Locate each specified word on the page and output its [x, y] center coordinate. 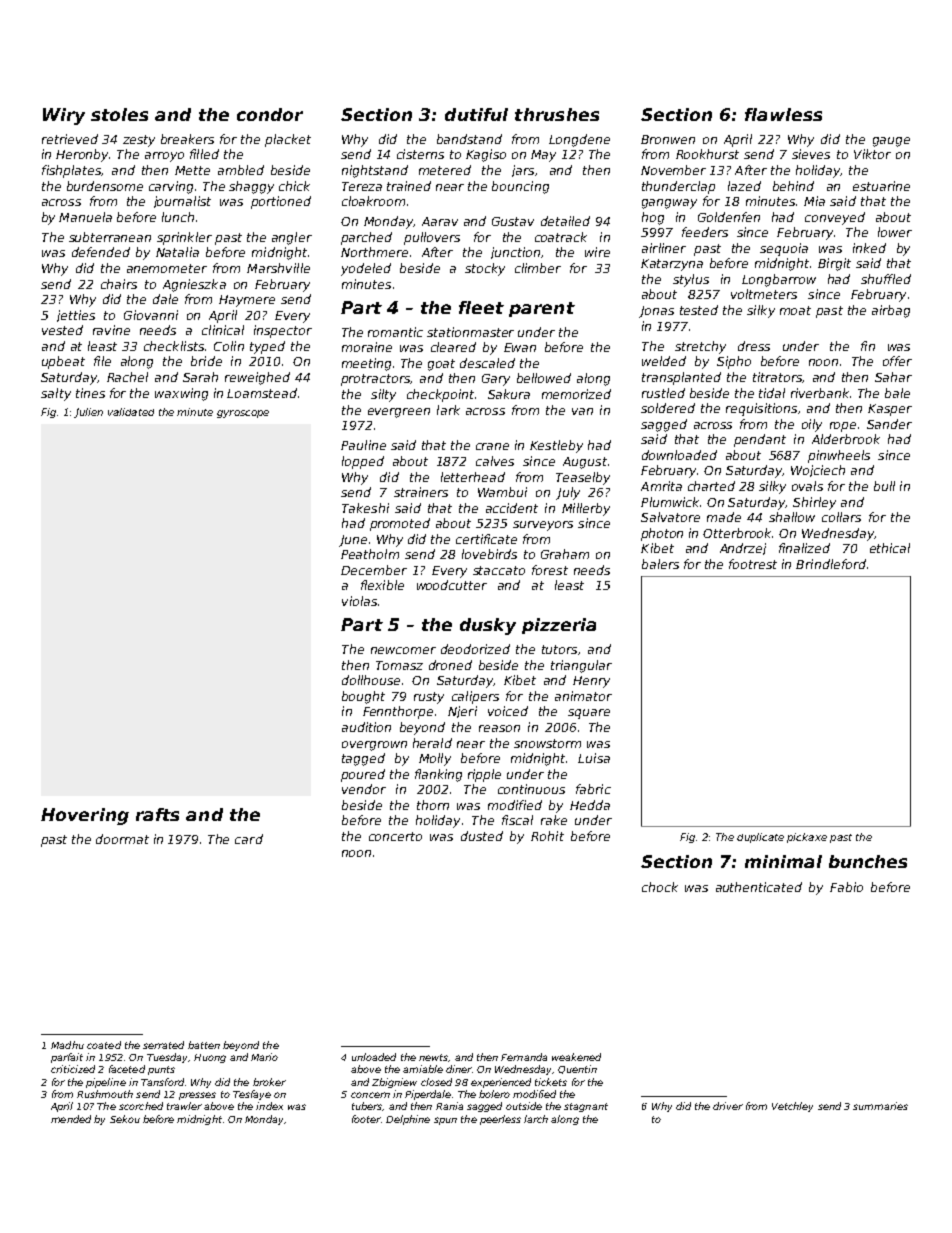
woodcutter [452, 585]
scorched [141, 1106]
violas [359, 601]
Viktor [872, 154]
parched [366, 238]
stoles [119, 114]
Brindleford [831, 564]
